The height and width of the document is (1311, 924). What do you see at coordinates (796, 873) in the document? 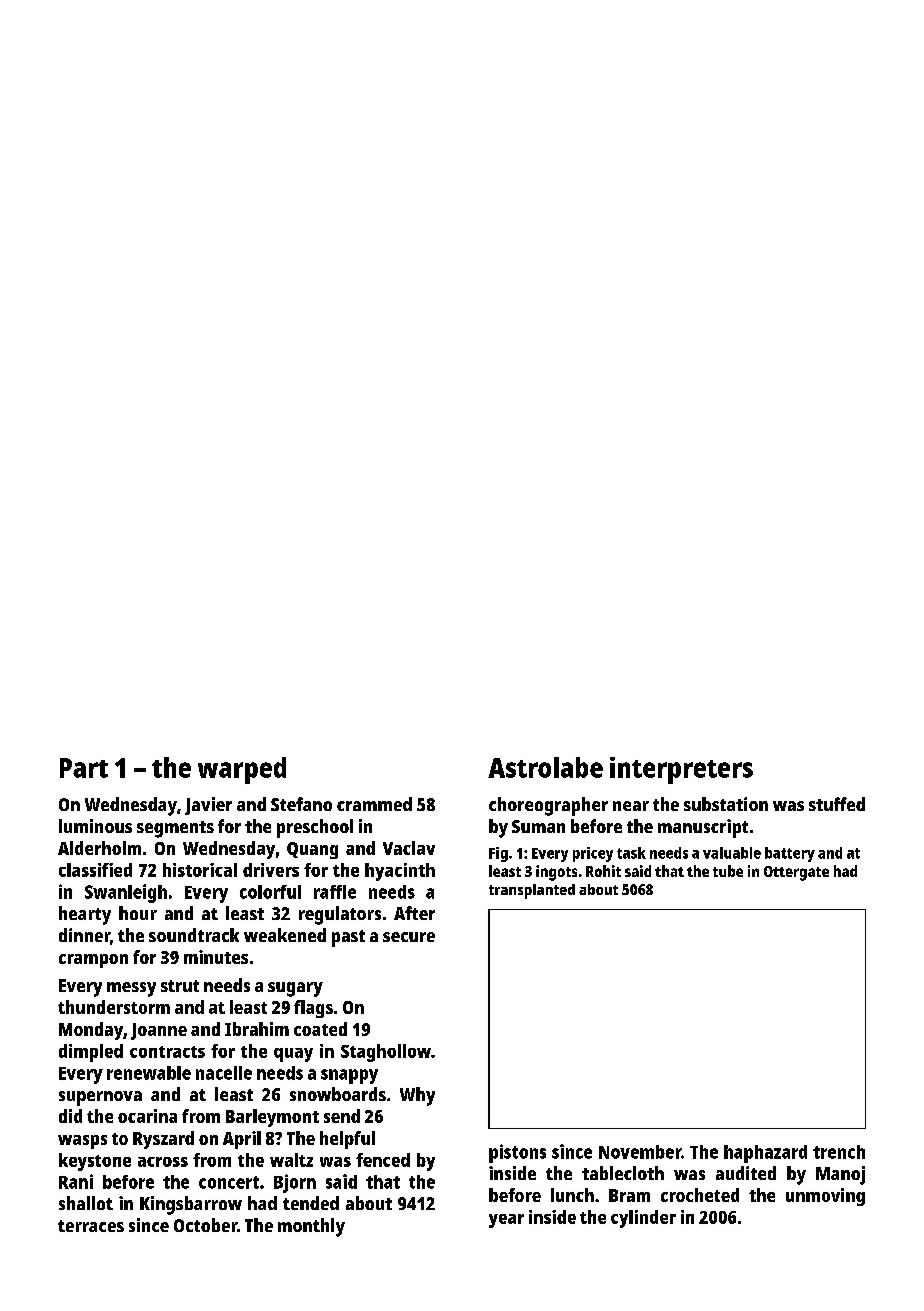
I see `Ottergate` at bounding box center [796, 873].
